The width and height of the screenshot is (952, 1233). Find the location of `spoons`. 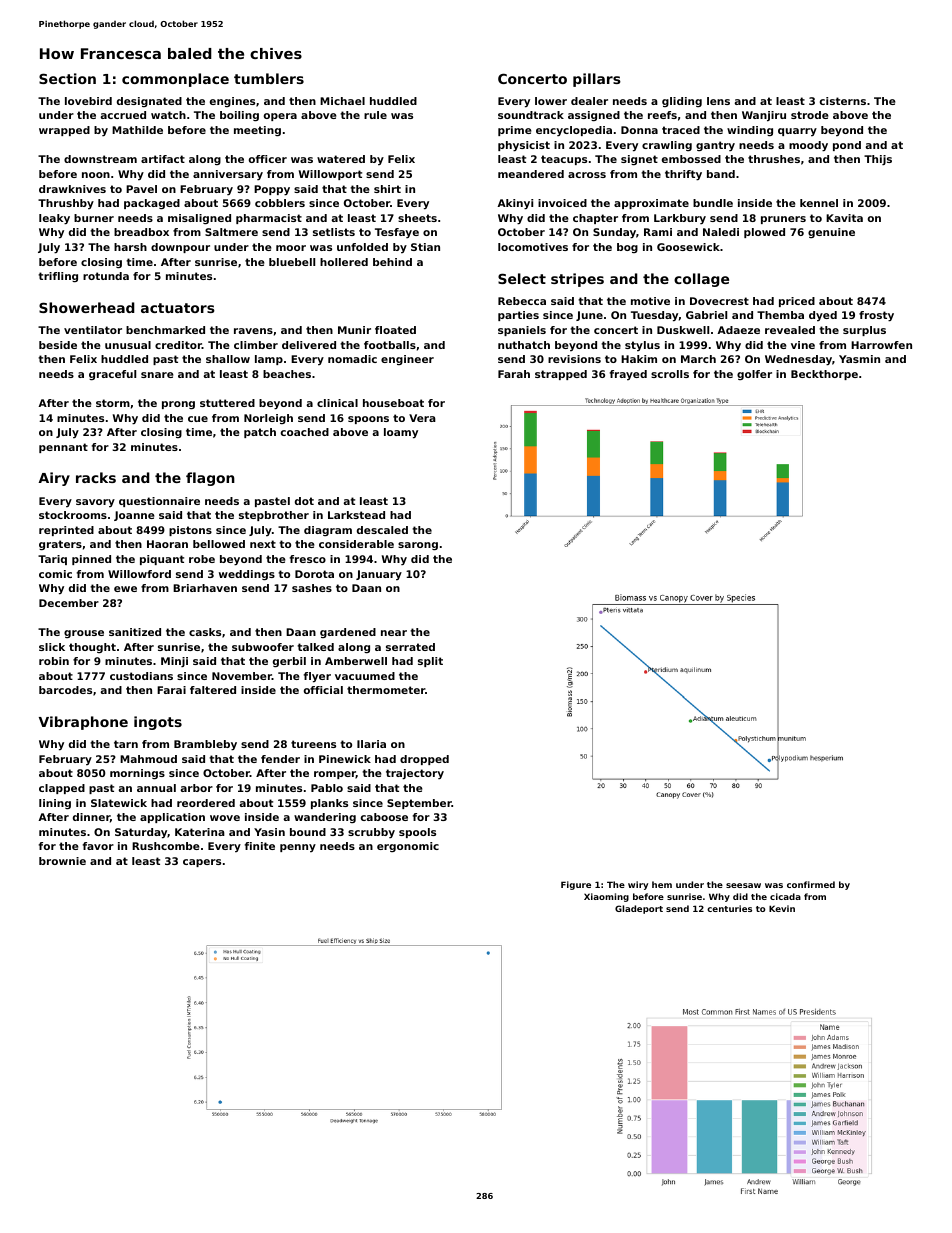

spoons is located at coordinates (368, 420).
